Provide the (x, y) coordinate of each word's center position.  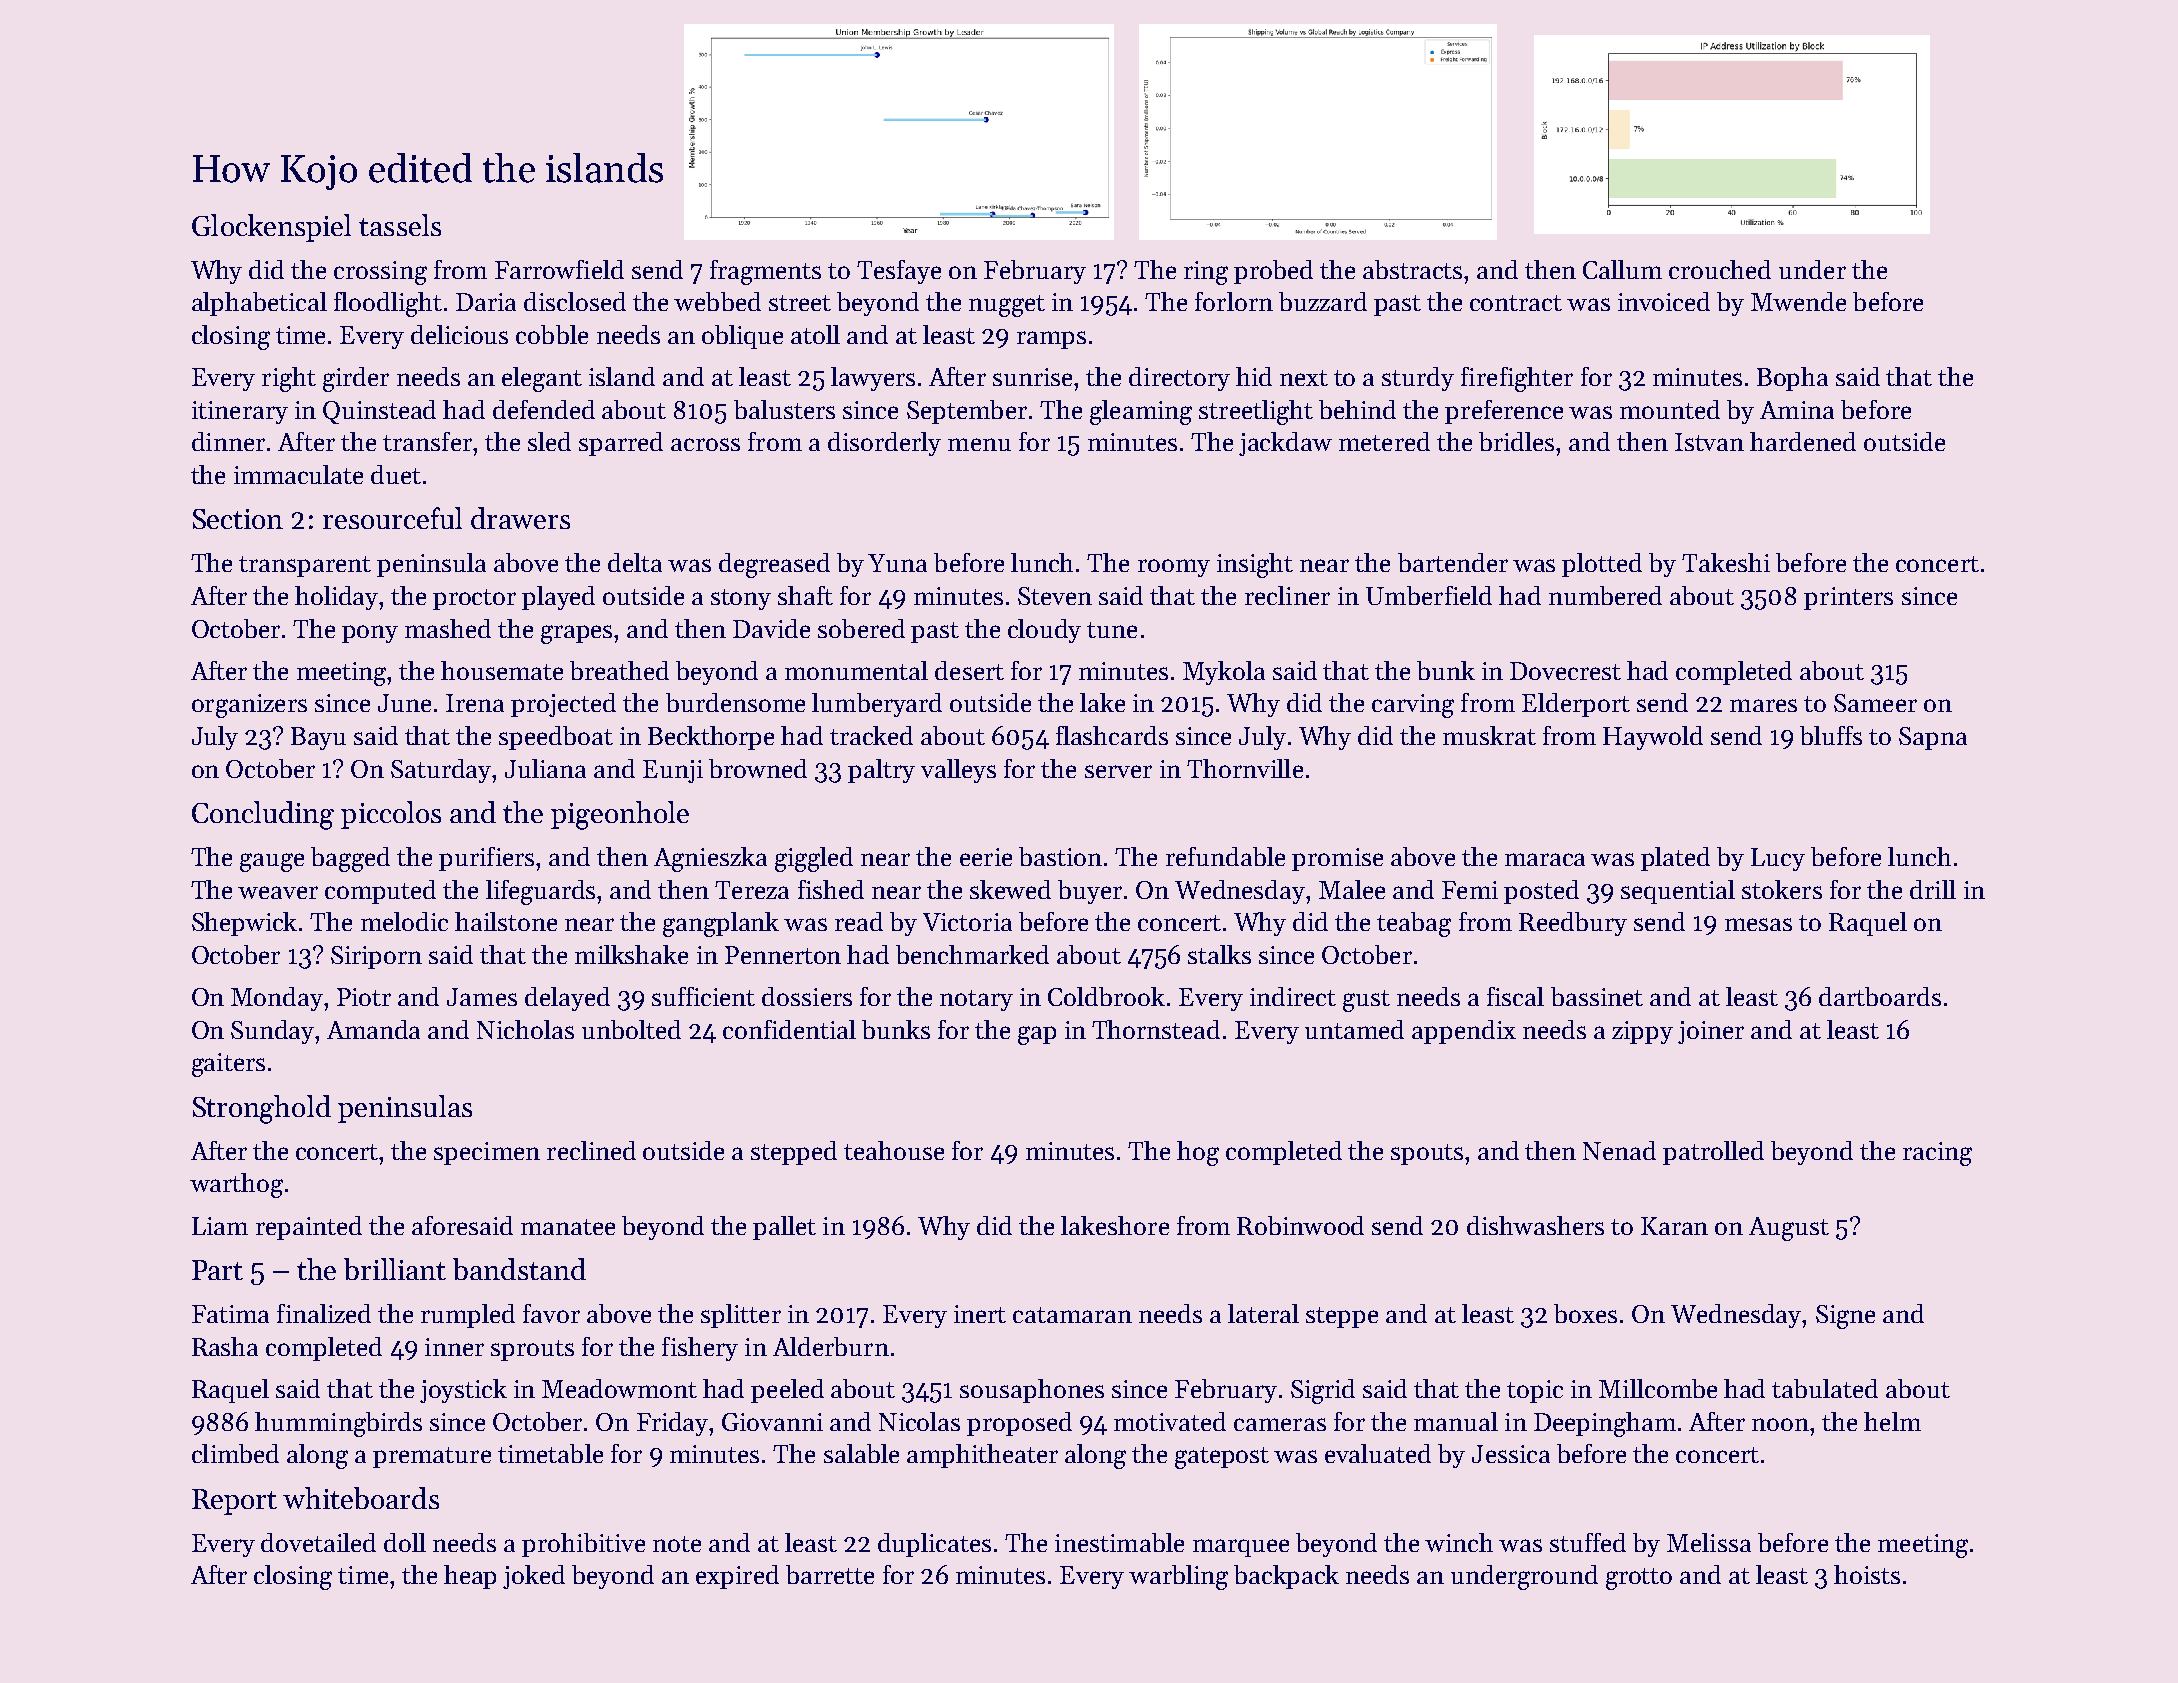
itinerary (240, 412)
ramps (1051, 340)
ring (1206, 273)
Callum (1622, 269)
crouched (1720, 269)
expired (737, 1577)
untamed (1354, 1029)
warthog (236, 1185)
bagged (350, 859)
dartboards (1880, 996)
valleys (958, 771)
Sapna (1933, 738)
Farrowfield (559, 269)
